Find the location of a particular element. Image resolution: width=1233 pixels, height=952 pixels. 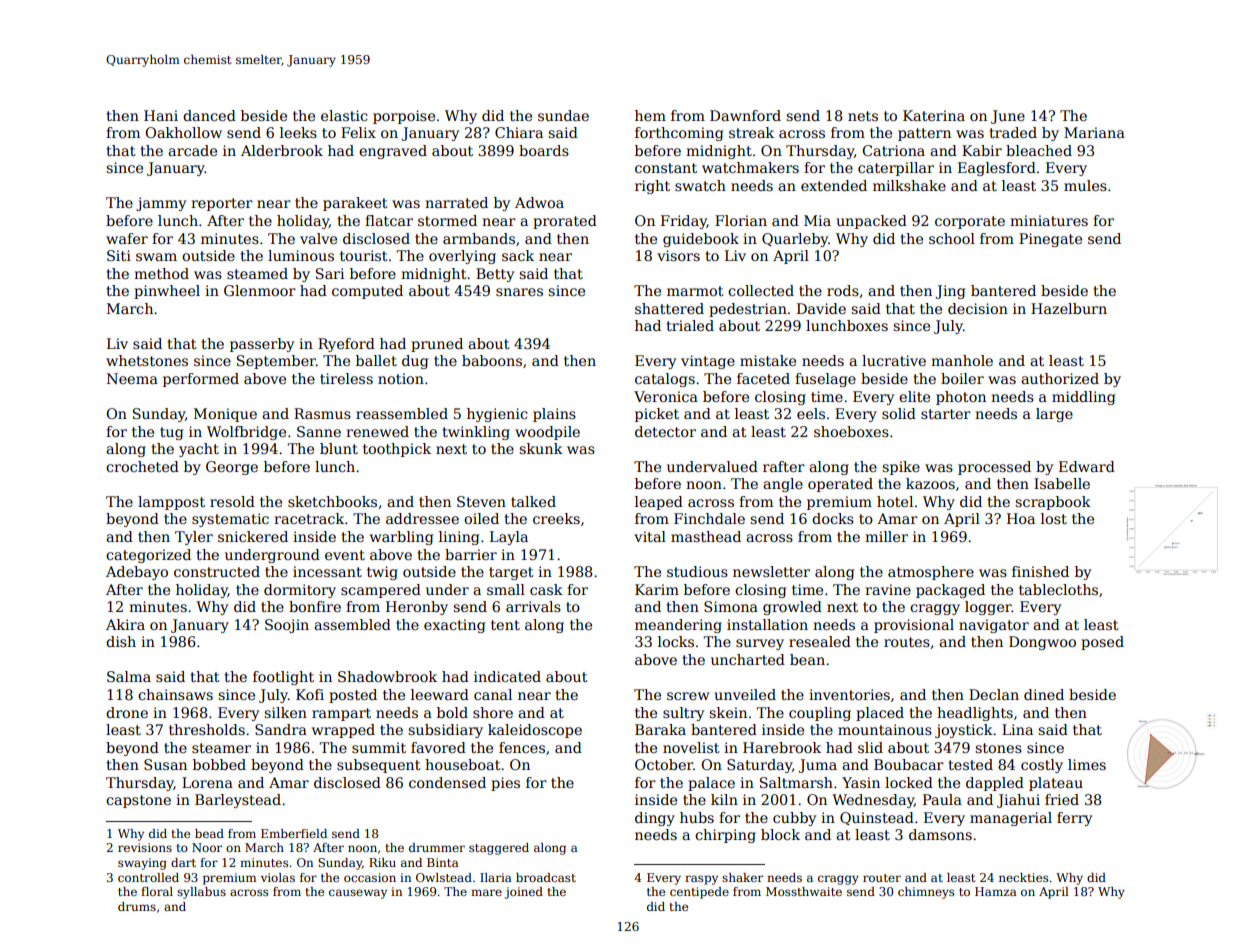

Hamza is located at coordinates (996, 891).
